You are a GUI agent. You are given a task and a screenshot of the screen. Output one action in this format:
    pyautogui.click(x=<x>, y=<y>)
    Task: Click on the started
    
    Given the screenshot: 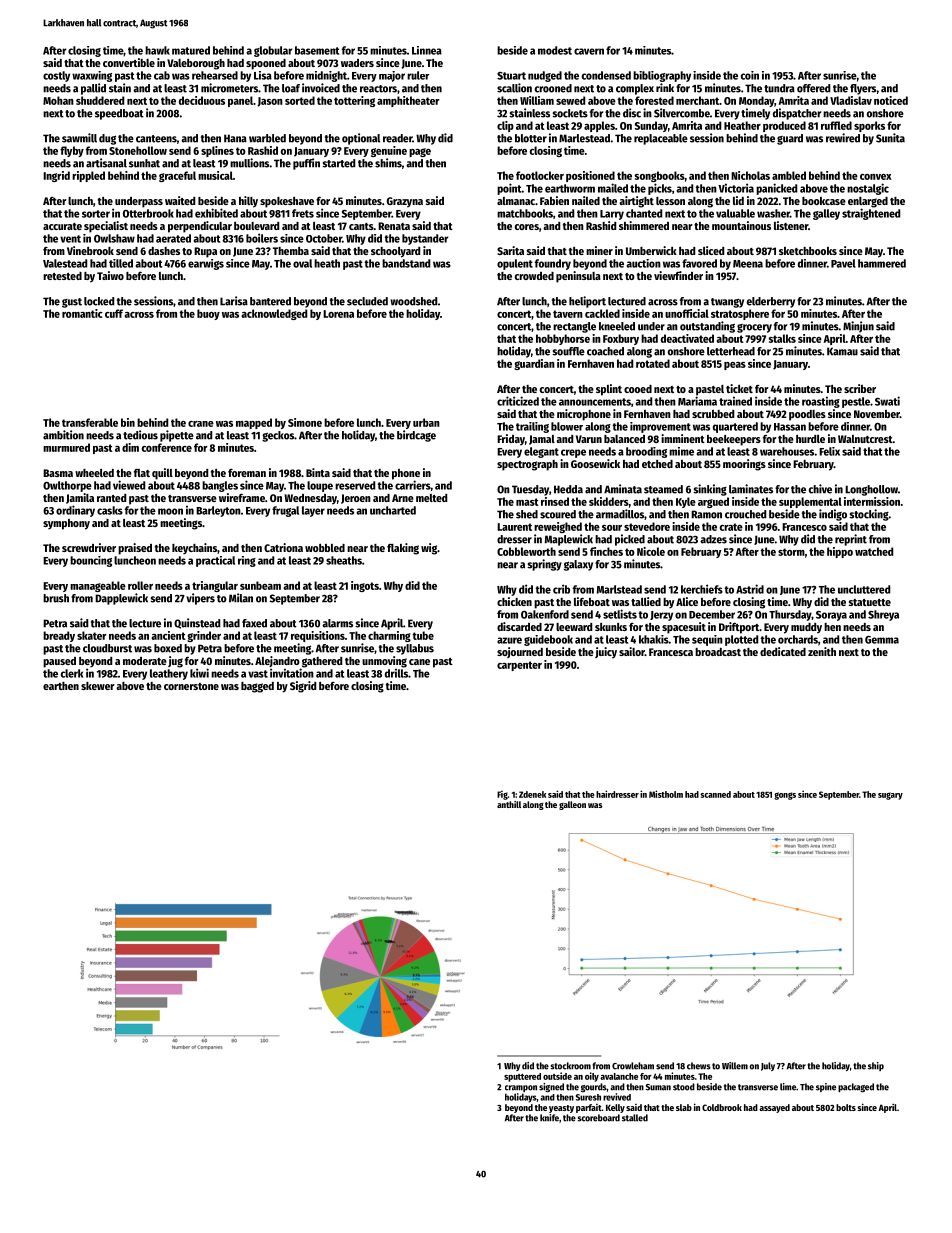 What is the action you would take?
    pyautogui.click(x=338, y=163)
